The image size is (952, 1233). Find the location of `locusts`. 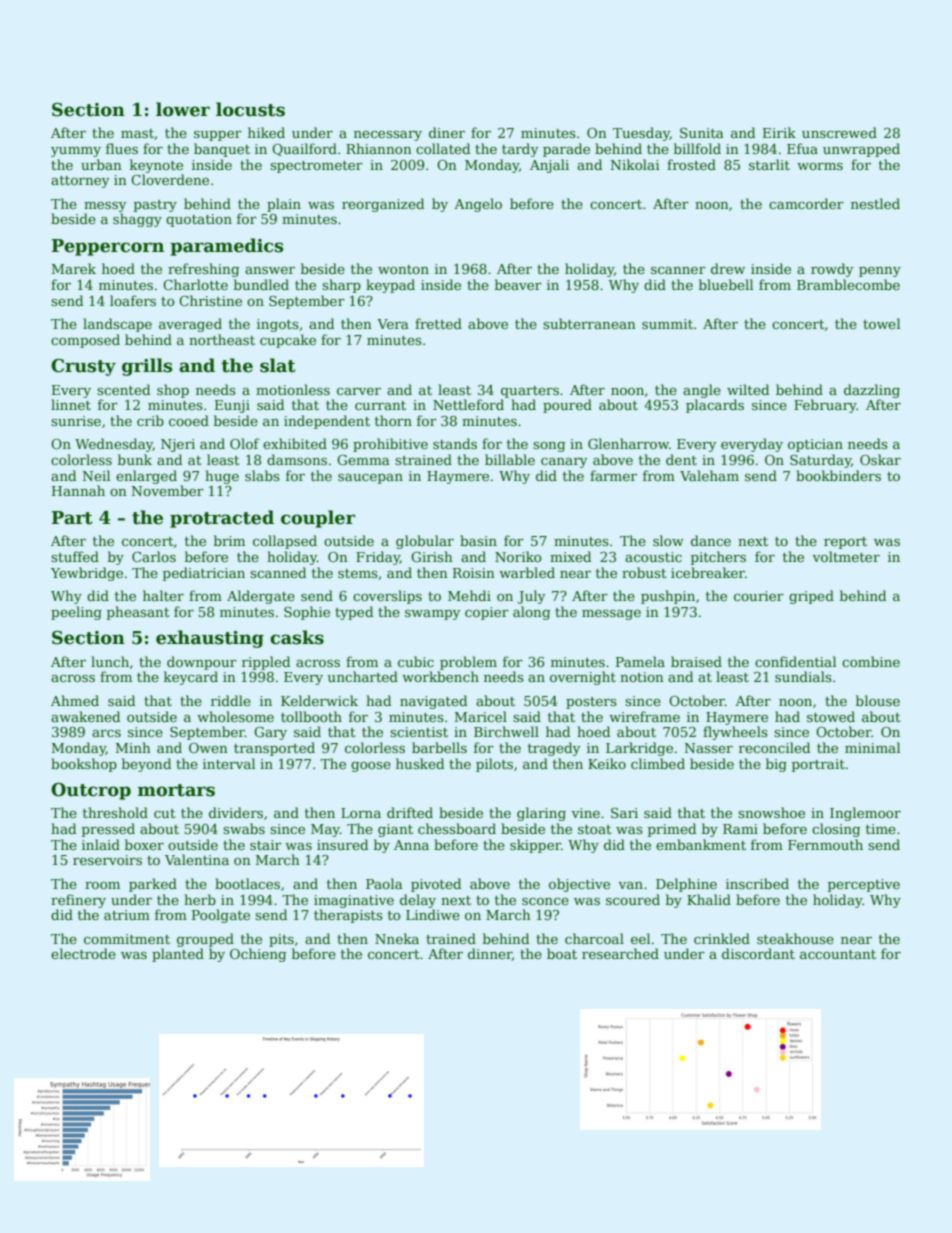

locusts is located at coordinates (250, 109).
